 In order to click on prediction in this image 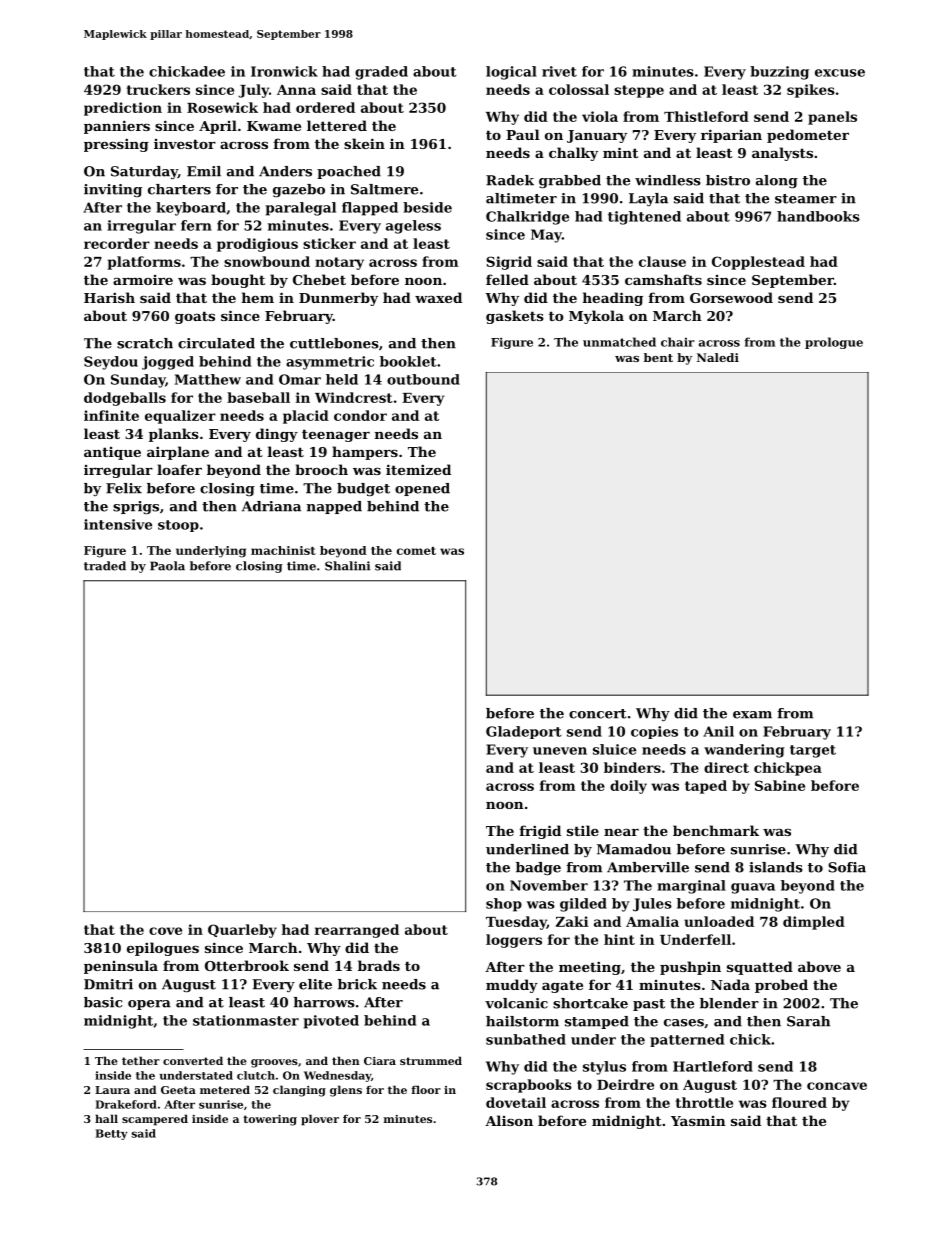, I will do `click(123, 109)`.
